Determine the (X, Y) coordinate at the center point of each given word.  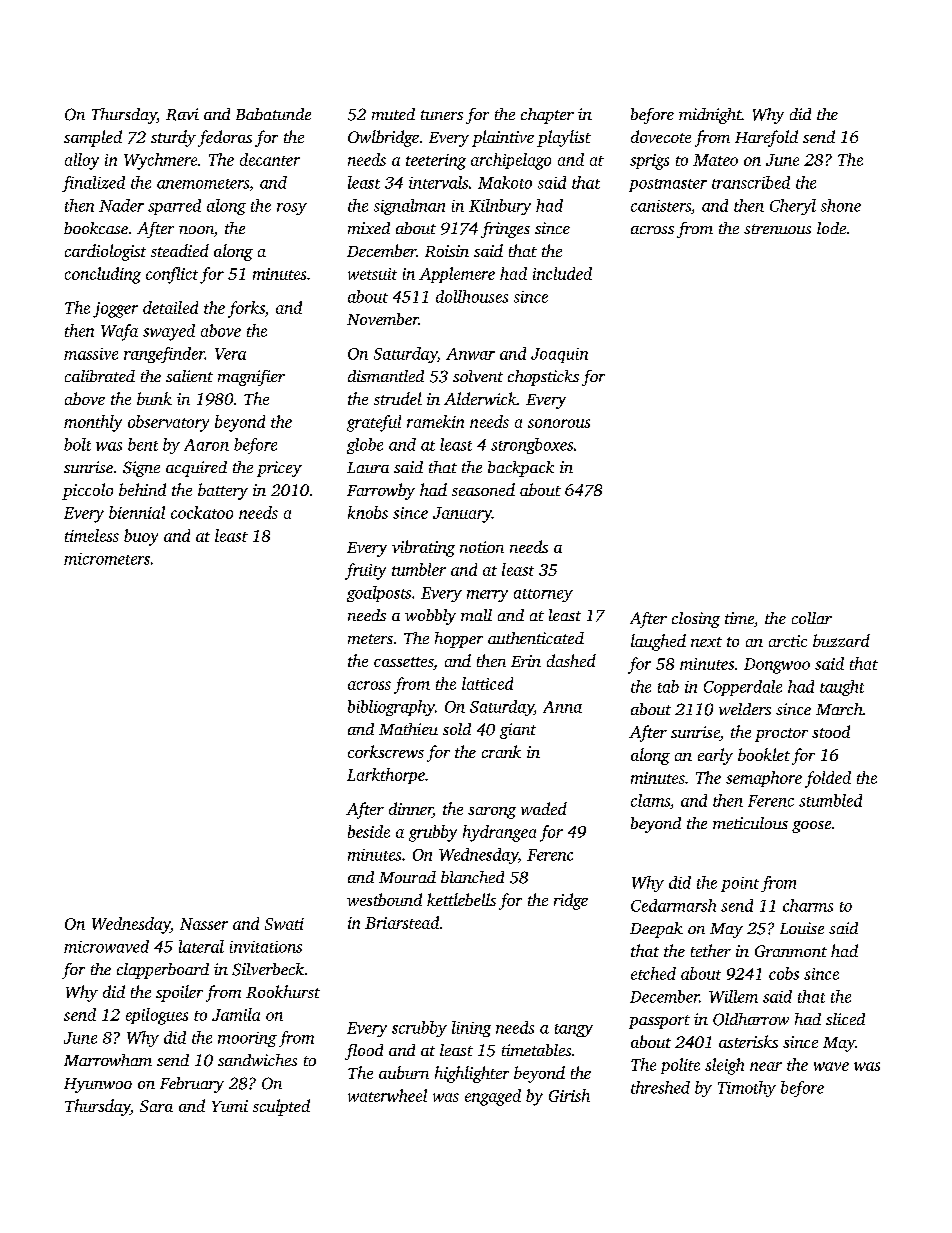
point (740, 884)
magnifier (251, 378)
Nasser (204, 924)
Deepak (656, 930)
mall (476, 615)
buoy (141, 537)
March (839, 709)
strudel (398, 398)
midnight (710, 116)
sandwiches (257, 1060)
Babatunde (273, 114)
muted (393, 114)
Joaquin (559, 355)
